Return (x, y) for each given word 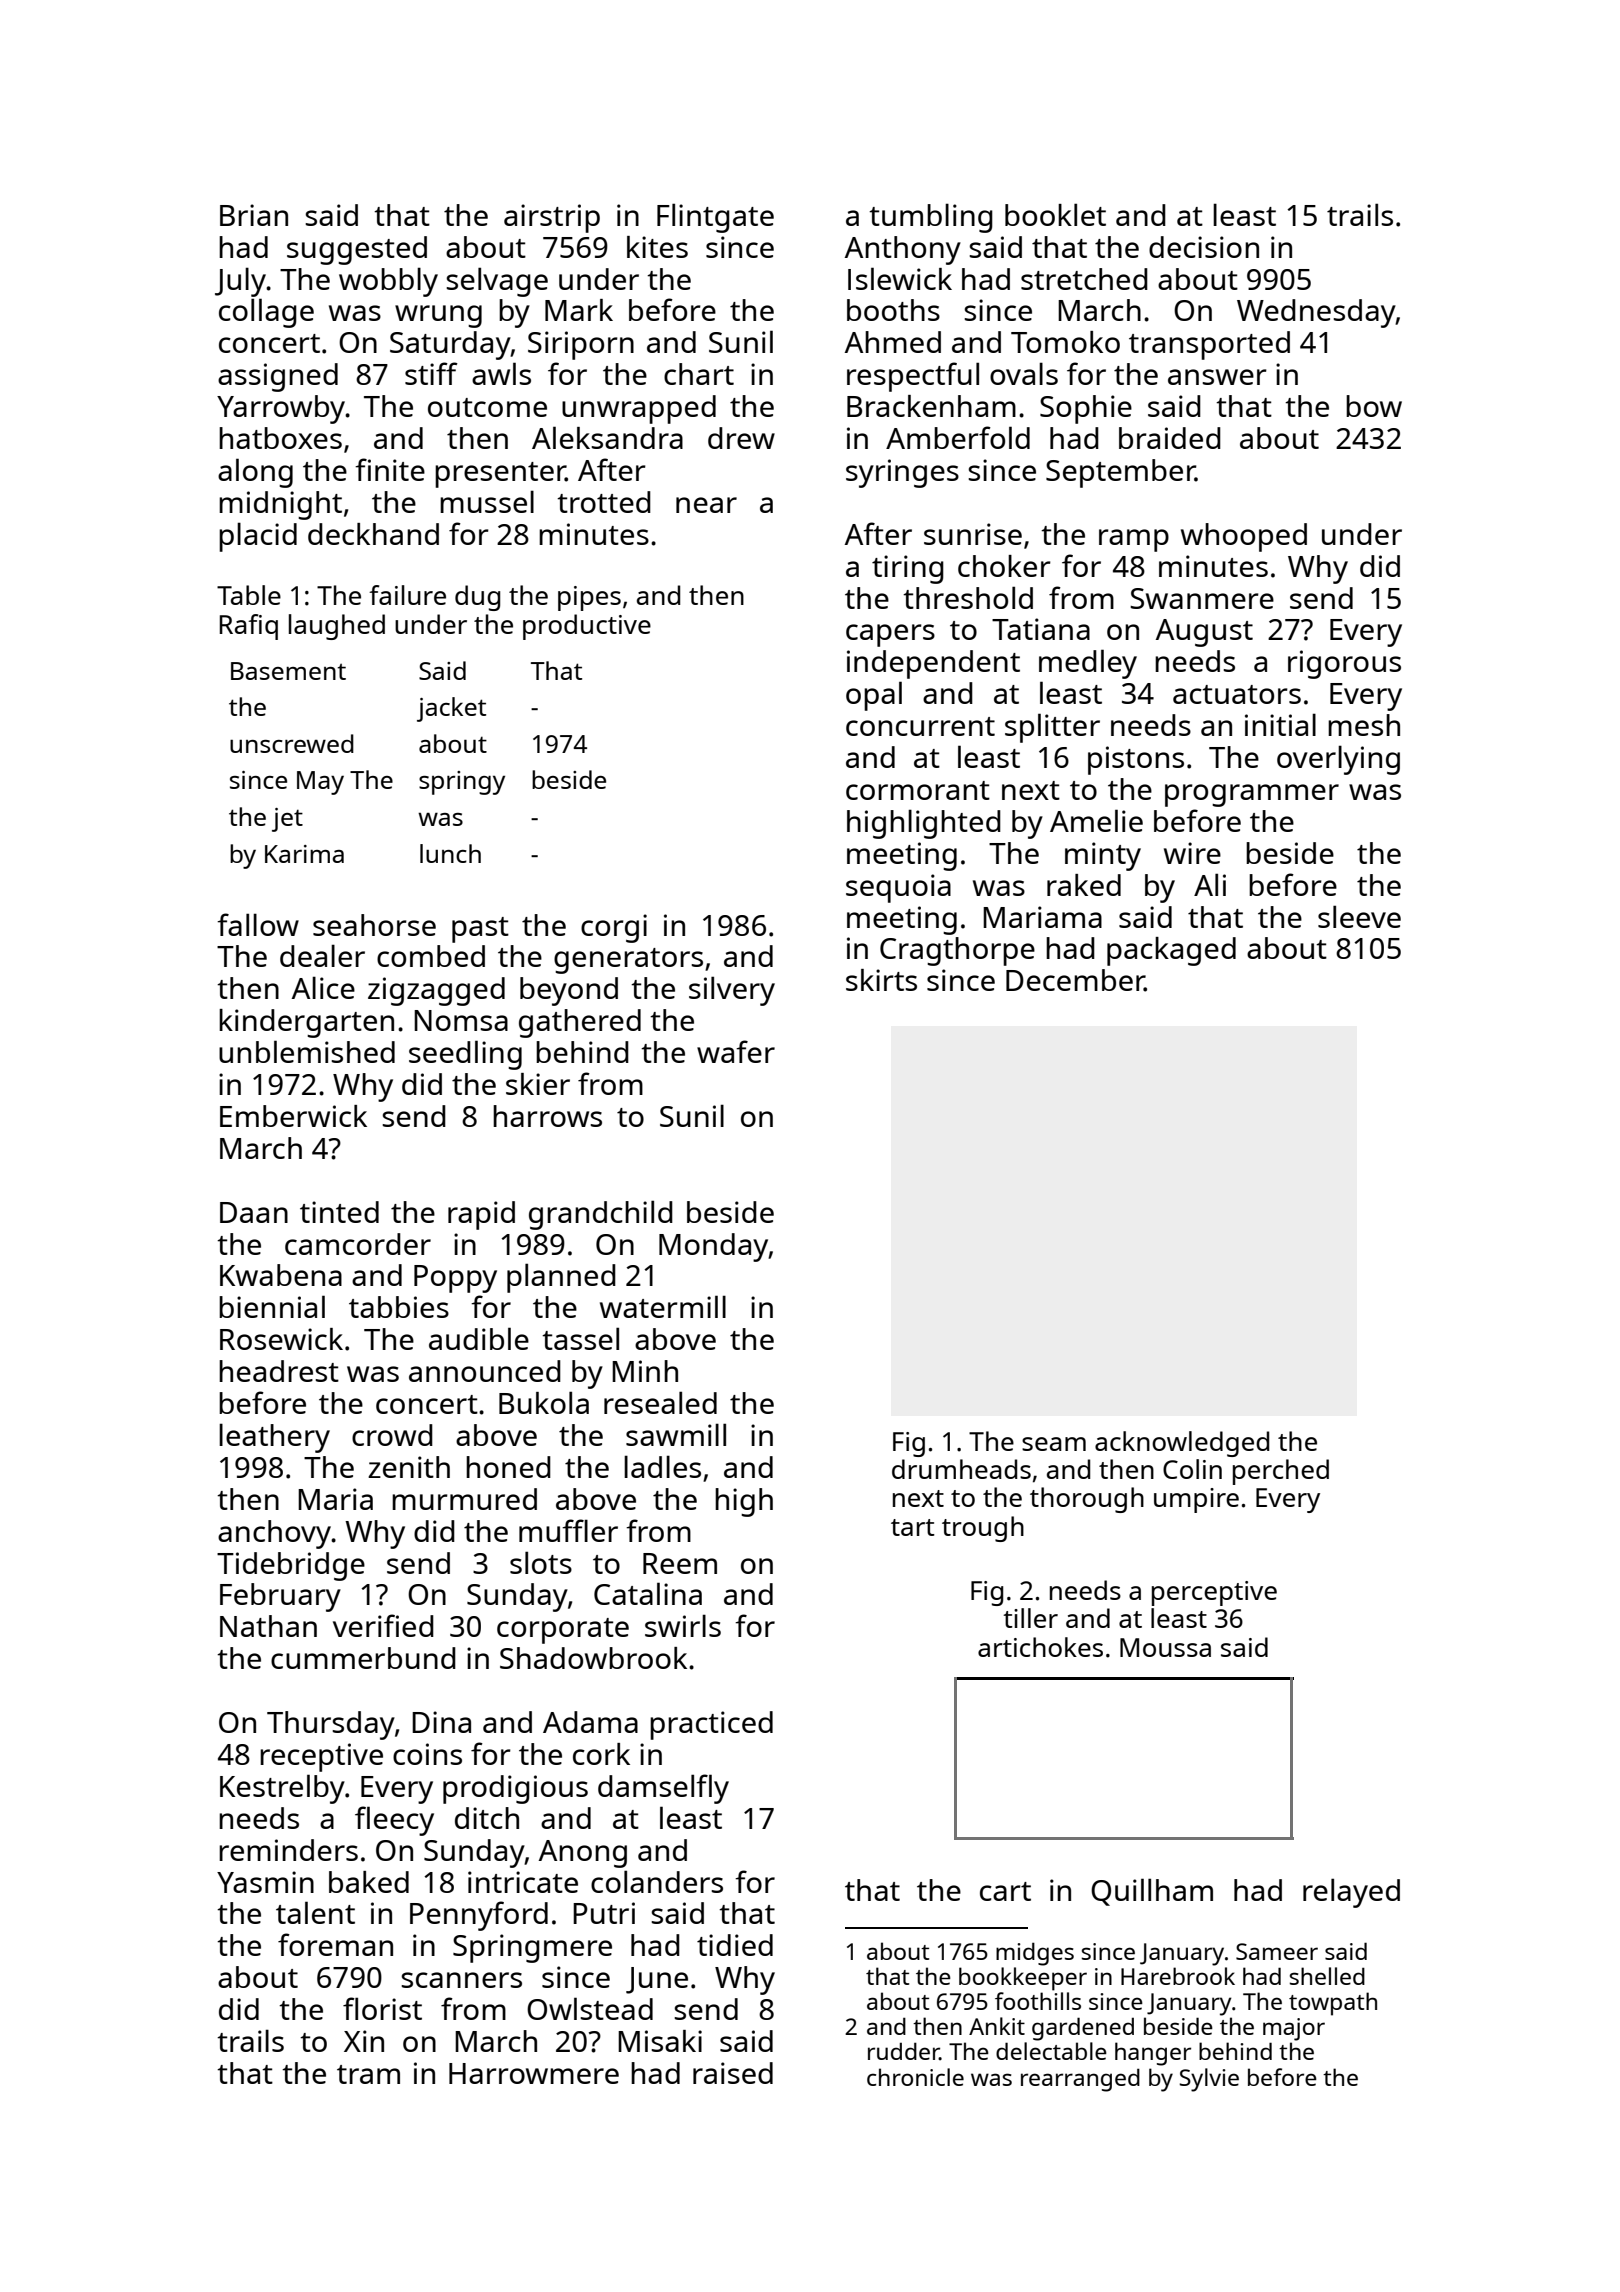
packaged (1171, 951)
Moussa (1165, 1647)
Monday (714, 1247)
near (706, 505)
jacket (451, 709)
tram (368, 2074)
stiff (431, 373)
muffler (568, 1530)
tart (913, 1527)
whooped (1244, 537)
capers (890, 635)
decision (1204, 247)
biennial (272, 1306)
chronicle (915, 2077)
